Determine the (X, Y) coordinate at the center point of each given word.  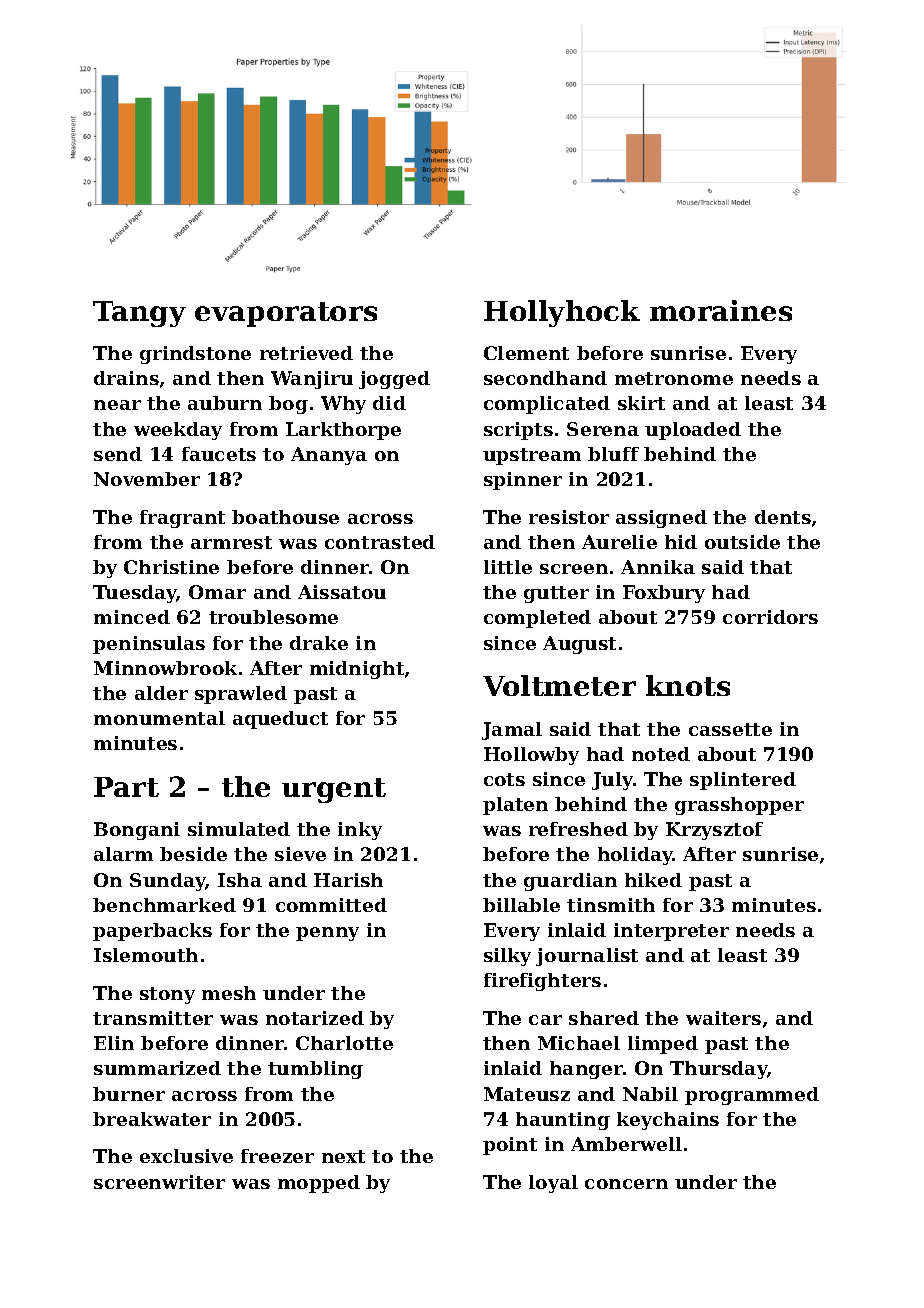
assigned (661, 519)
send (118, 454)
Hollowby (531, 756)
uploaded (693, 431)
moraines (721, 310)
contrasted (380, 542)
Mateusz (527, 1094)
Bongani (137, 831)
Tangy (139, 314)
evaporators (286, 314)
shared (604, 1018)
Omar (217, 592)
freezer (277, 1156)
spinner (523, 481)
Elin (114, 1043)
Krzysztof (714, 831)
